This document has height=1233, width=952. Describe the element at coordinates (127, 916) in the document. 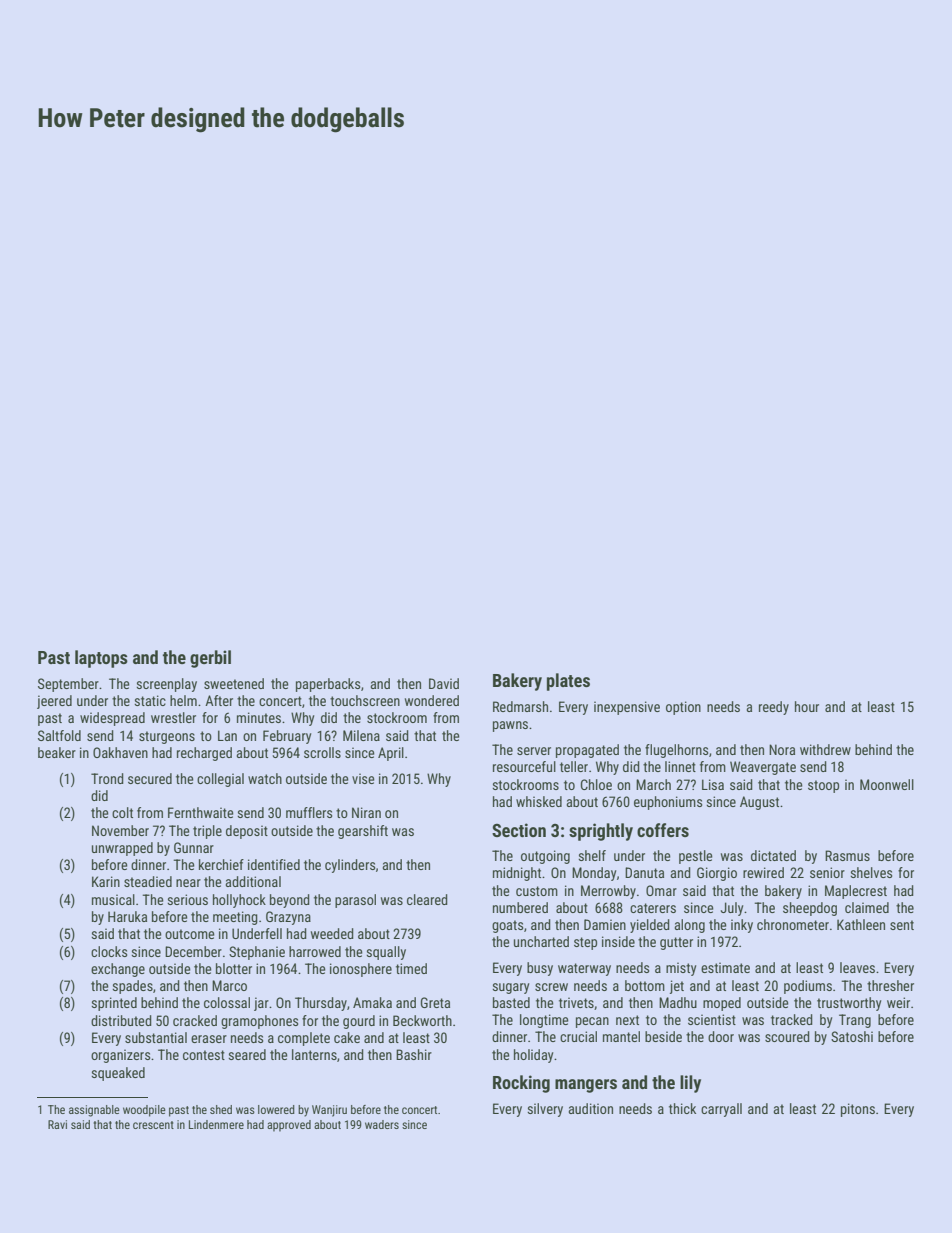

I see `Haruka` at that location.
